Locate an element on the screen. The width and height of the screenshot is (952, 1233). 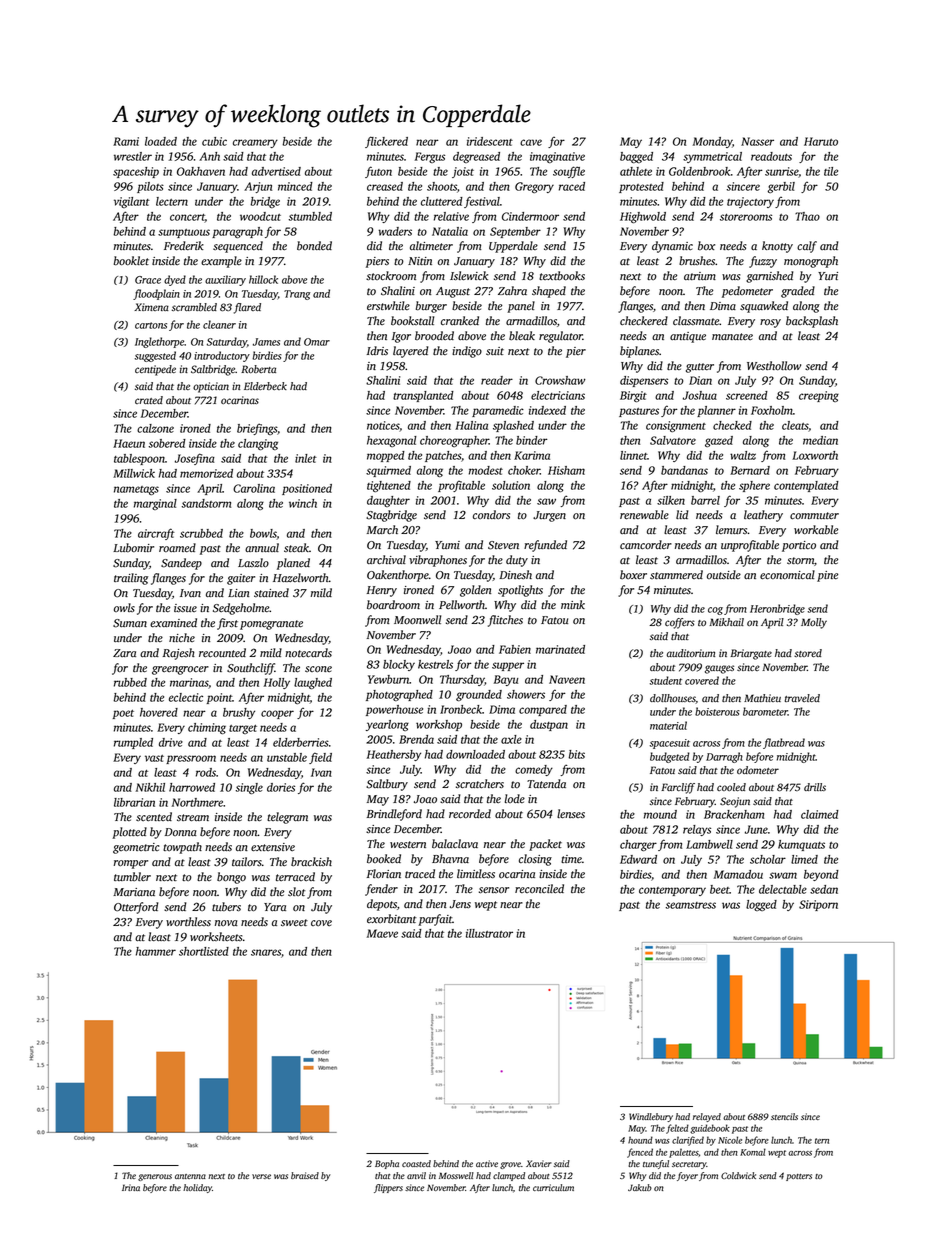
Yumi is located at coordinates (447, 545).
